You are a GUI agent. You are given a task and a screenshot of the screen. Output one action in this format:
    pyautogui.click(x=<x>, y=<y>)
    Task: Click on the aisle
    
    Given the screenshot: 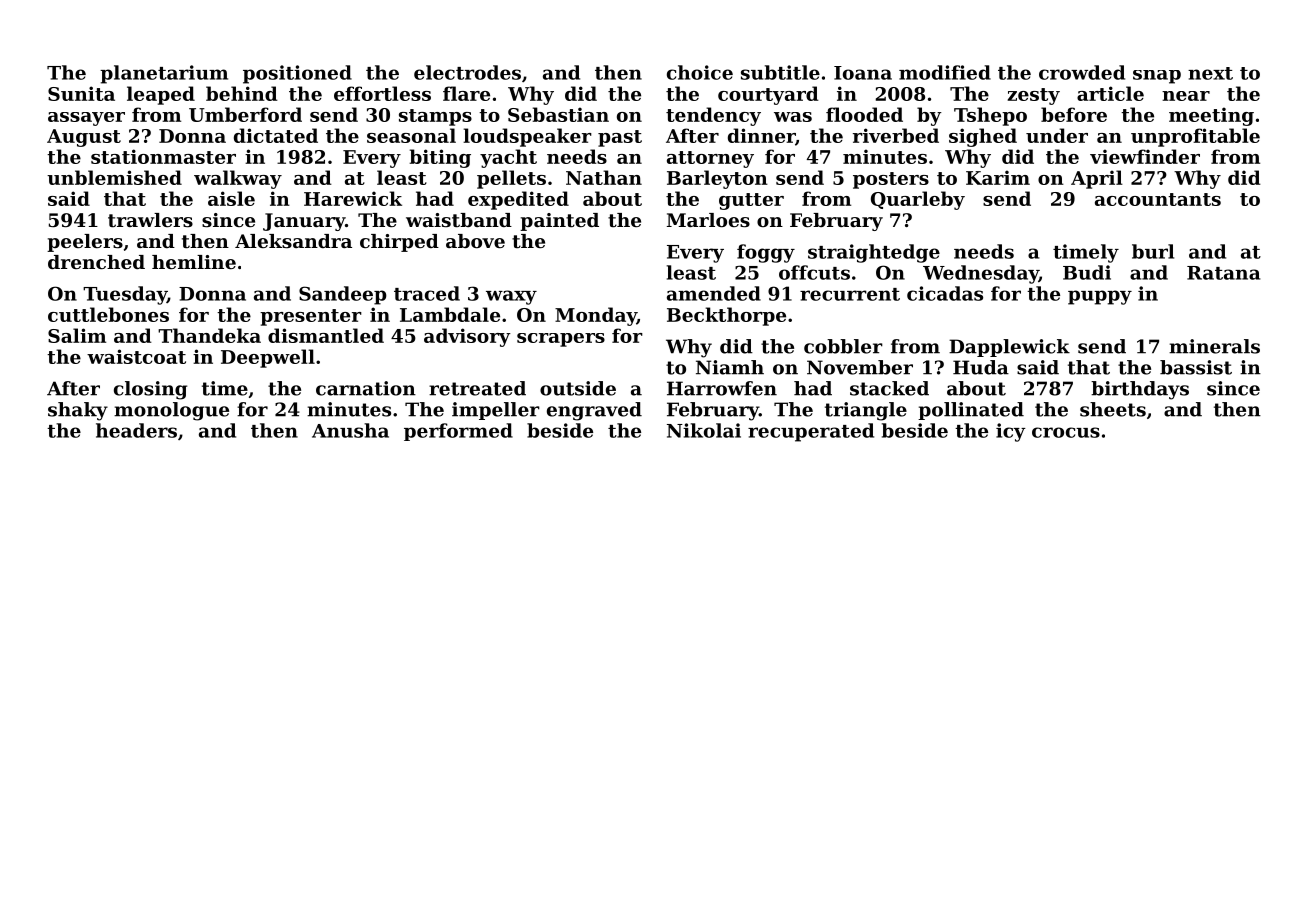 What is the action you would take?
    pyautogui.click(x=231, y=198)
